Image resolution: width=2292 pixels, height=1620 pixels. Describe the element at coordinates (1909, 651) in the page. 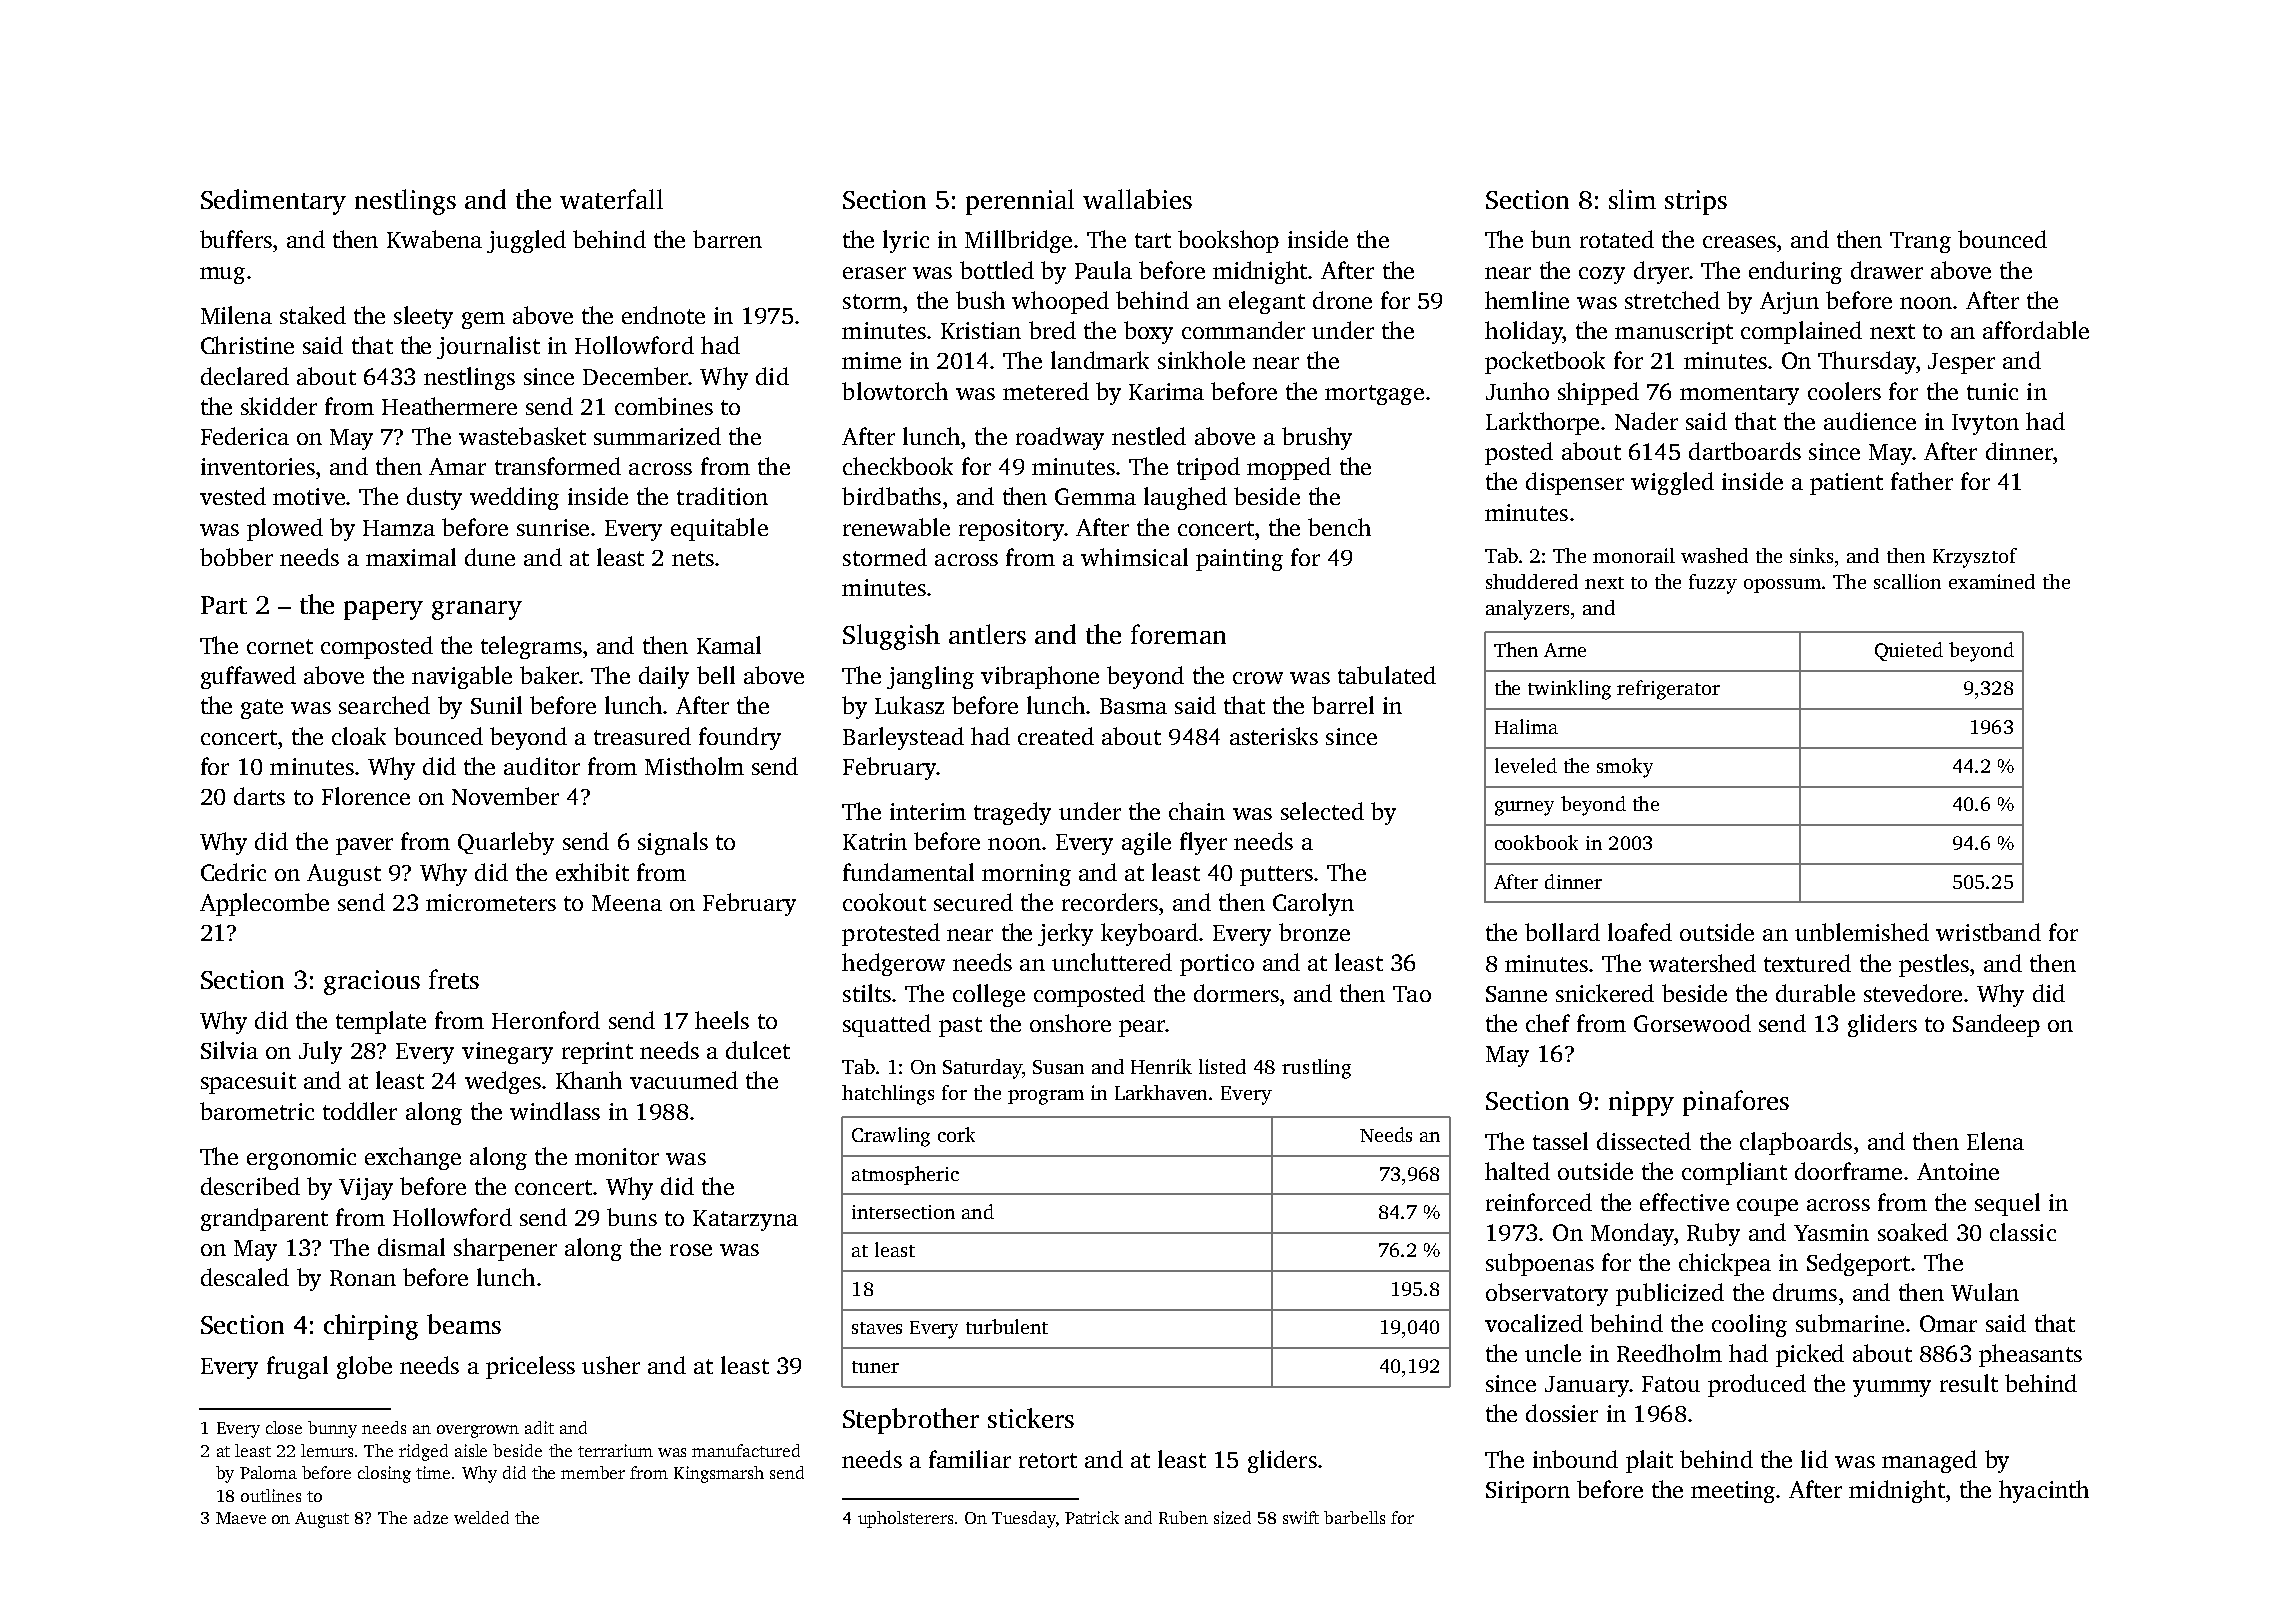

I see `Quieted` at that location.
